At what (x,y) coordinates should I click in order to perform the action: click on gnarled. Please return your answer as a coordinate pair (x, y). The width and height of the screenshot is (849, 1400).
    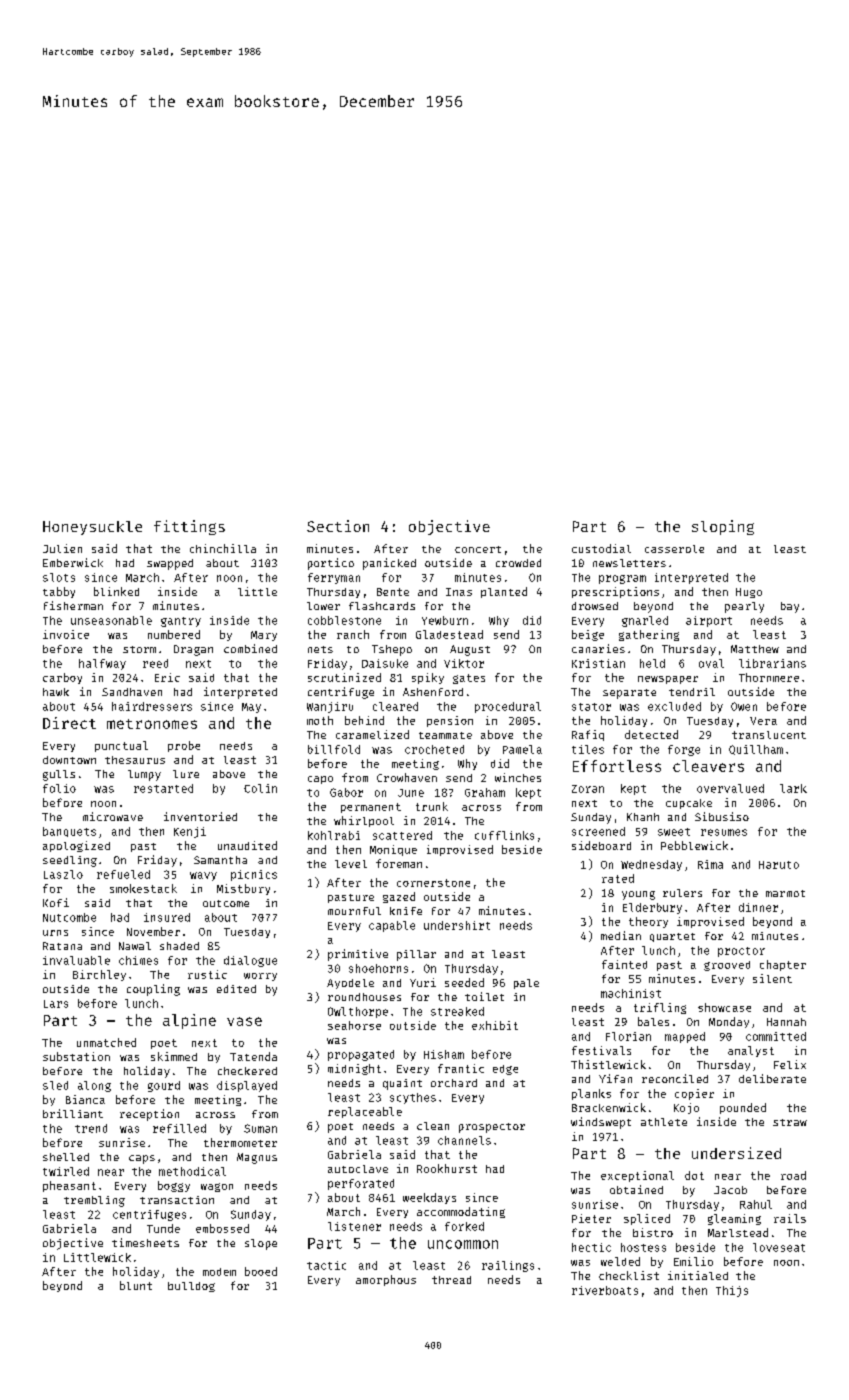
    Looking at the image, I should click on (645, 621).
